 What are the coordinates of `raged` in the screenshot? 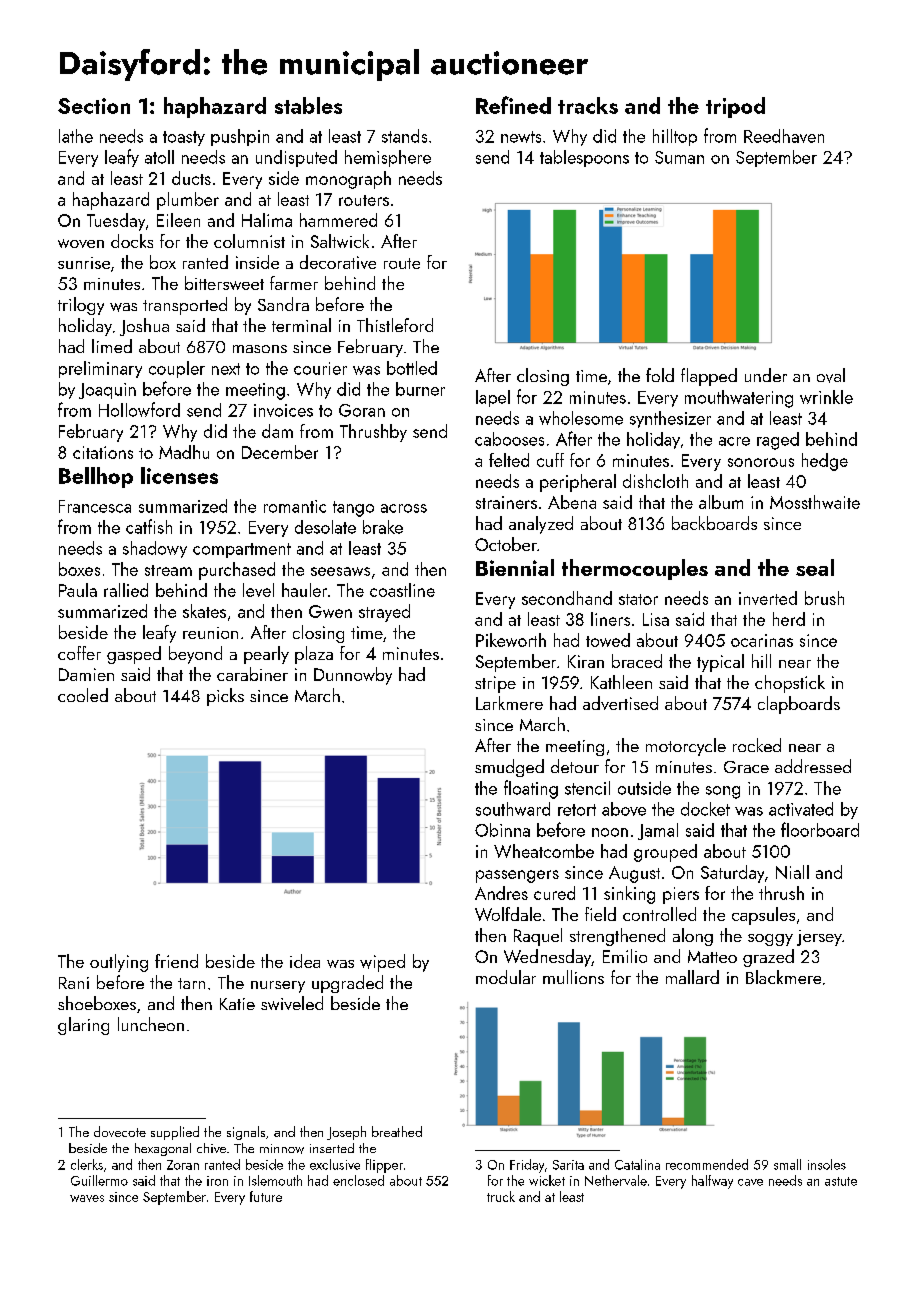 It's located at (778, 441).
